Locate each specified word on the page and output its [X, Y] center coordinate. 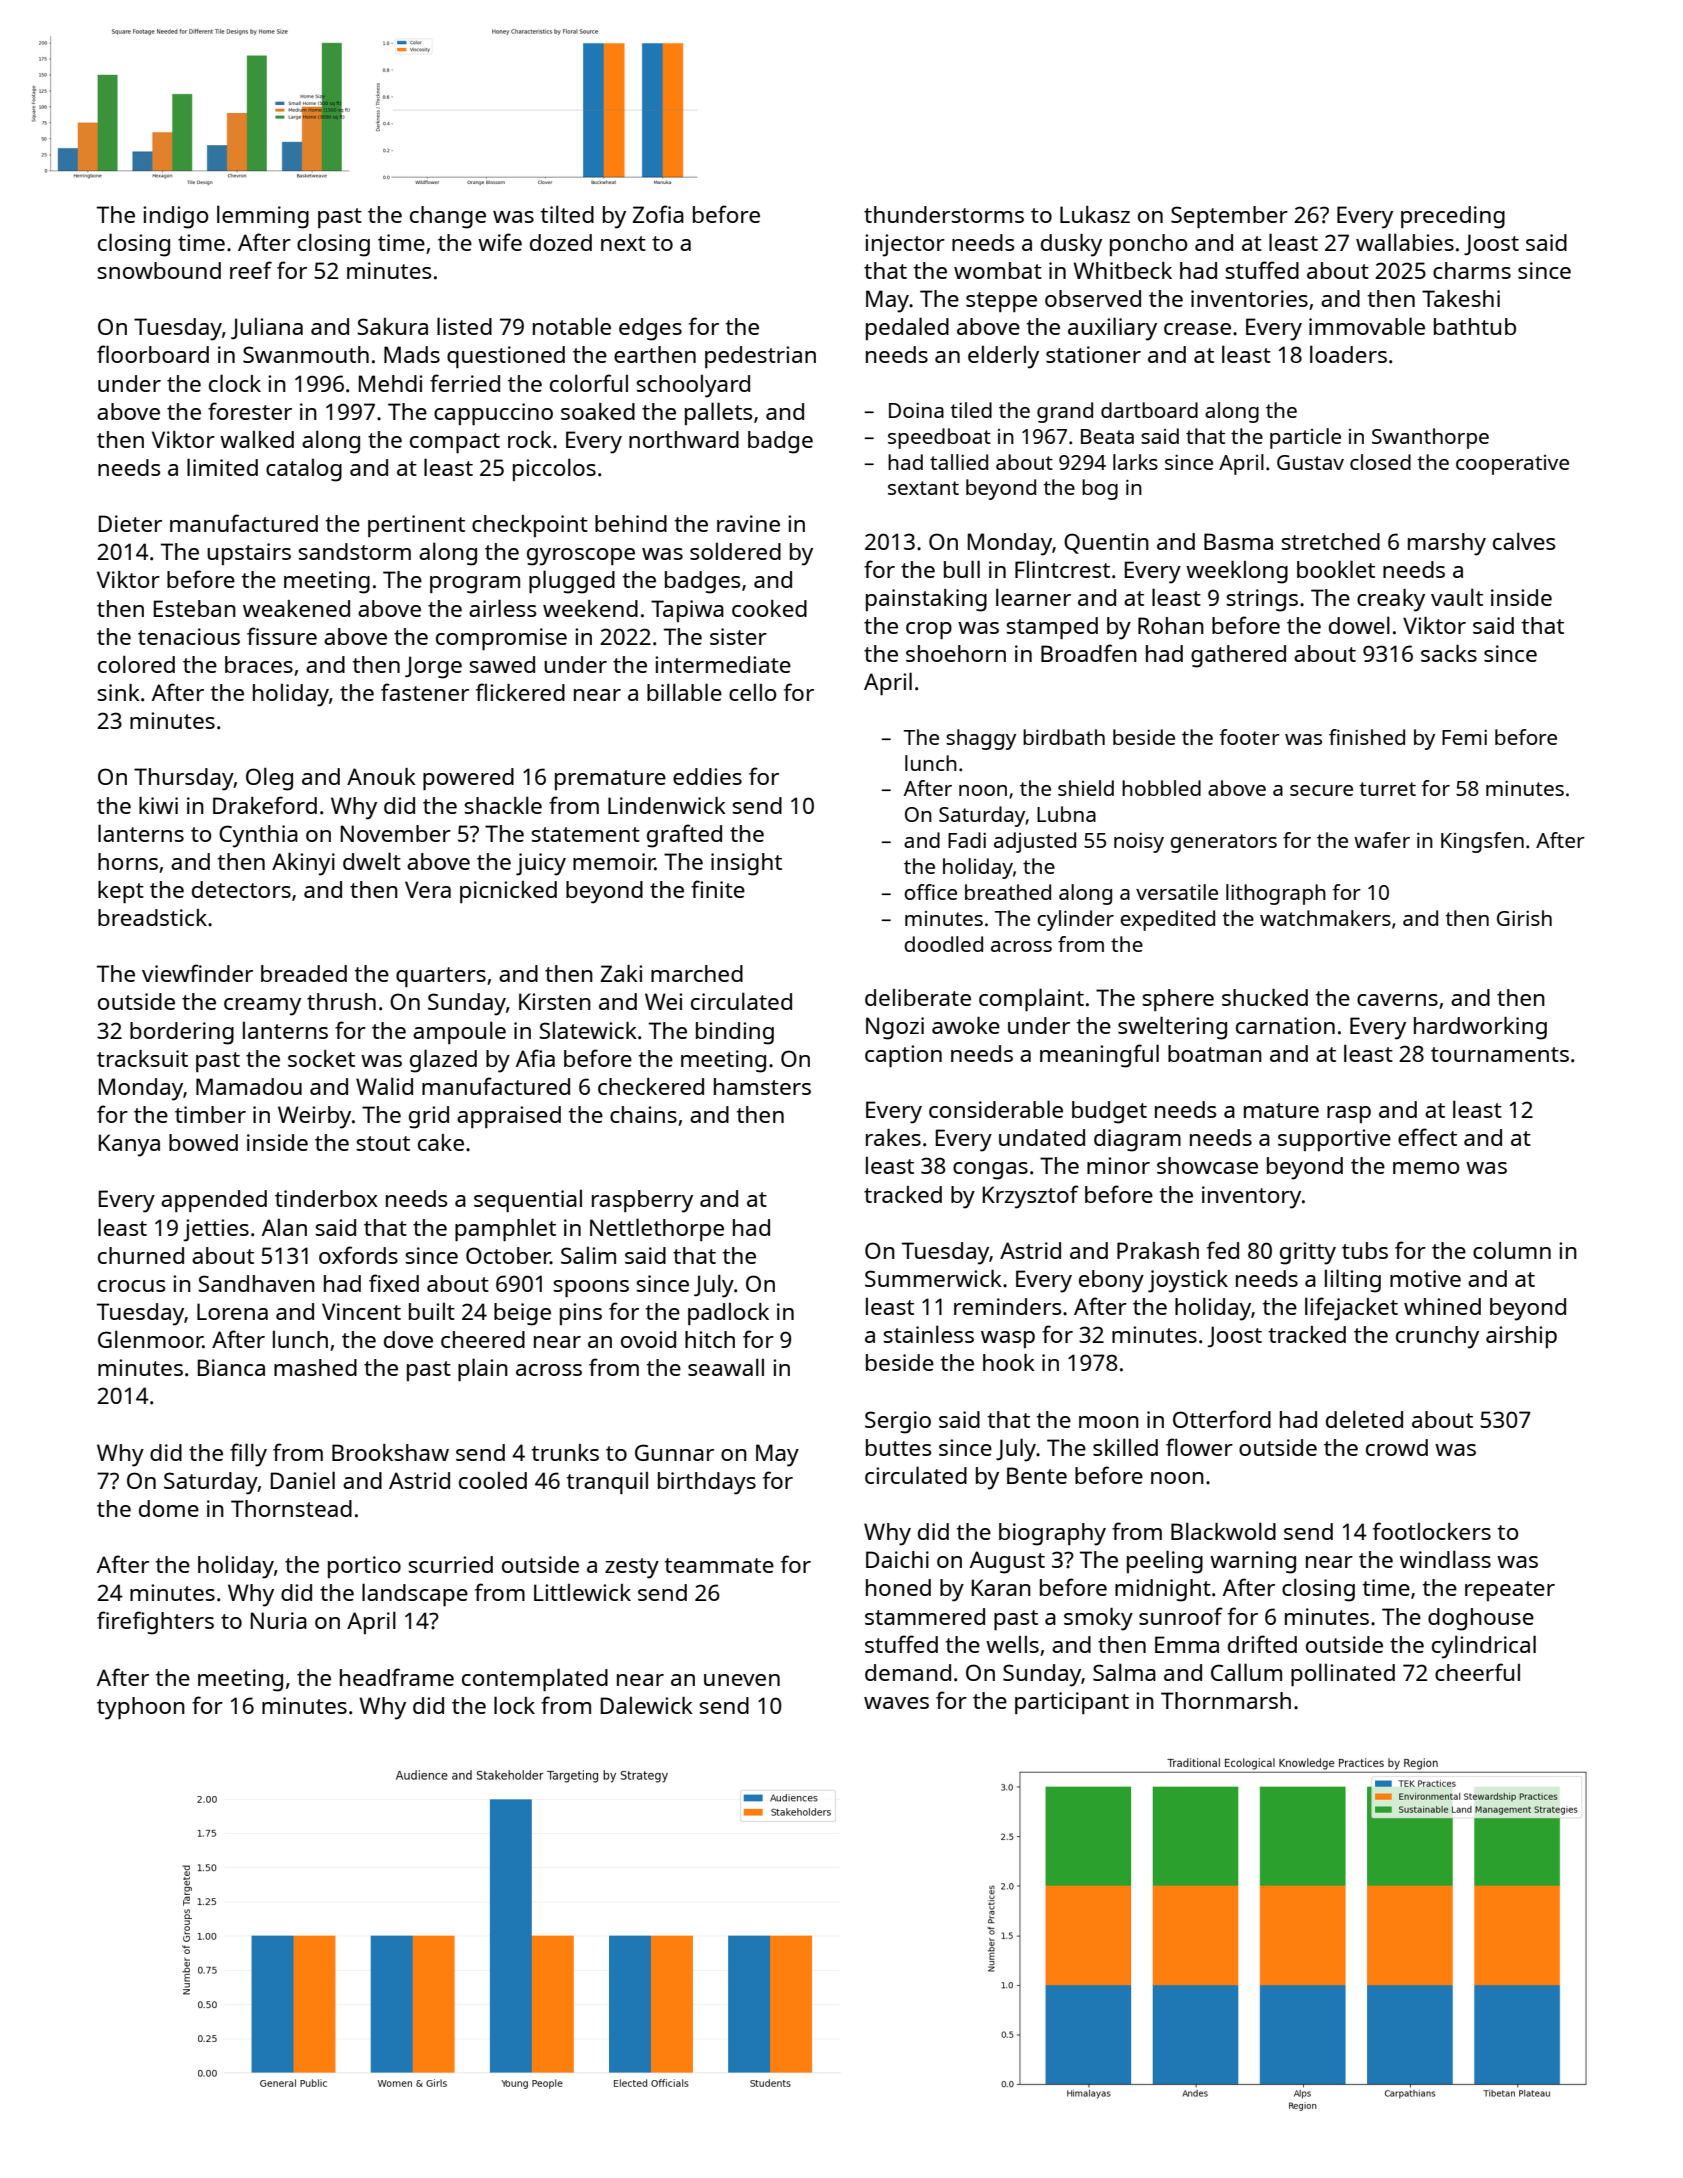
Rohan [1171, 625]
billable [684, 692]
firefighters [155, 1623]
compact [455, 443]
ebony [1111, 1281]
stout [383, 1143]
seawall [726, 1367]
